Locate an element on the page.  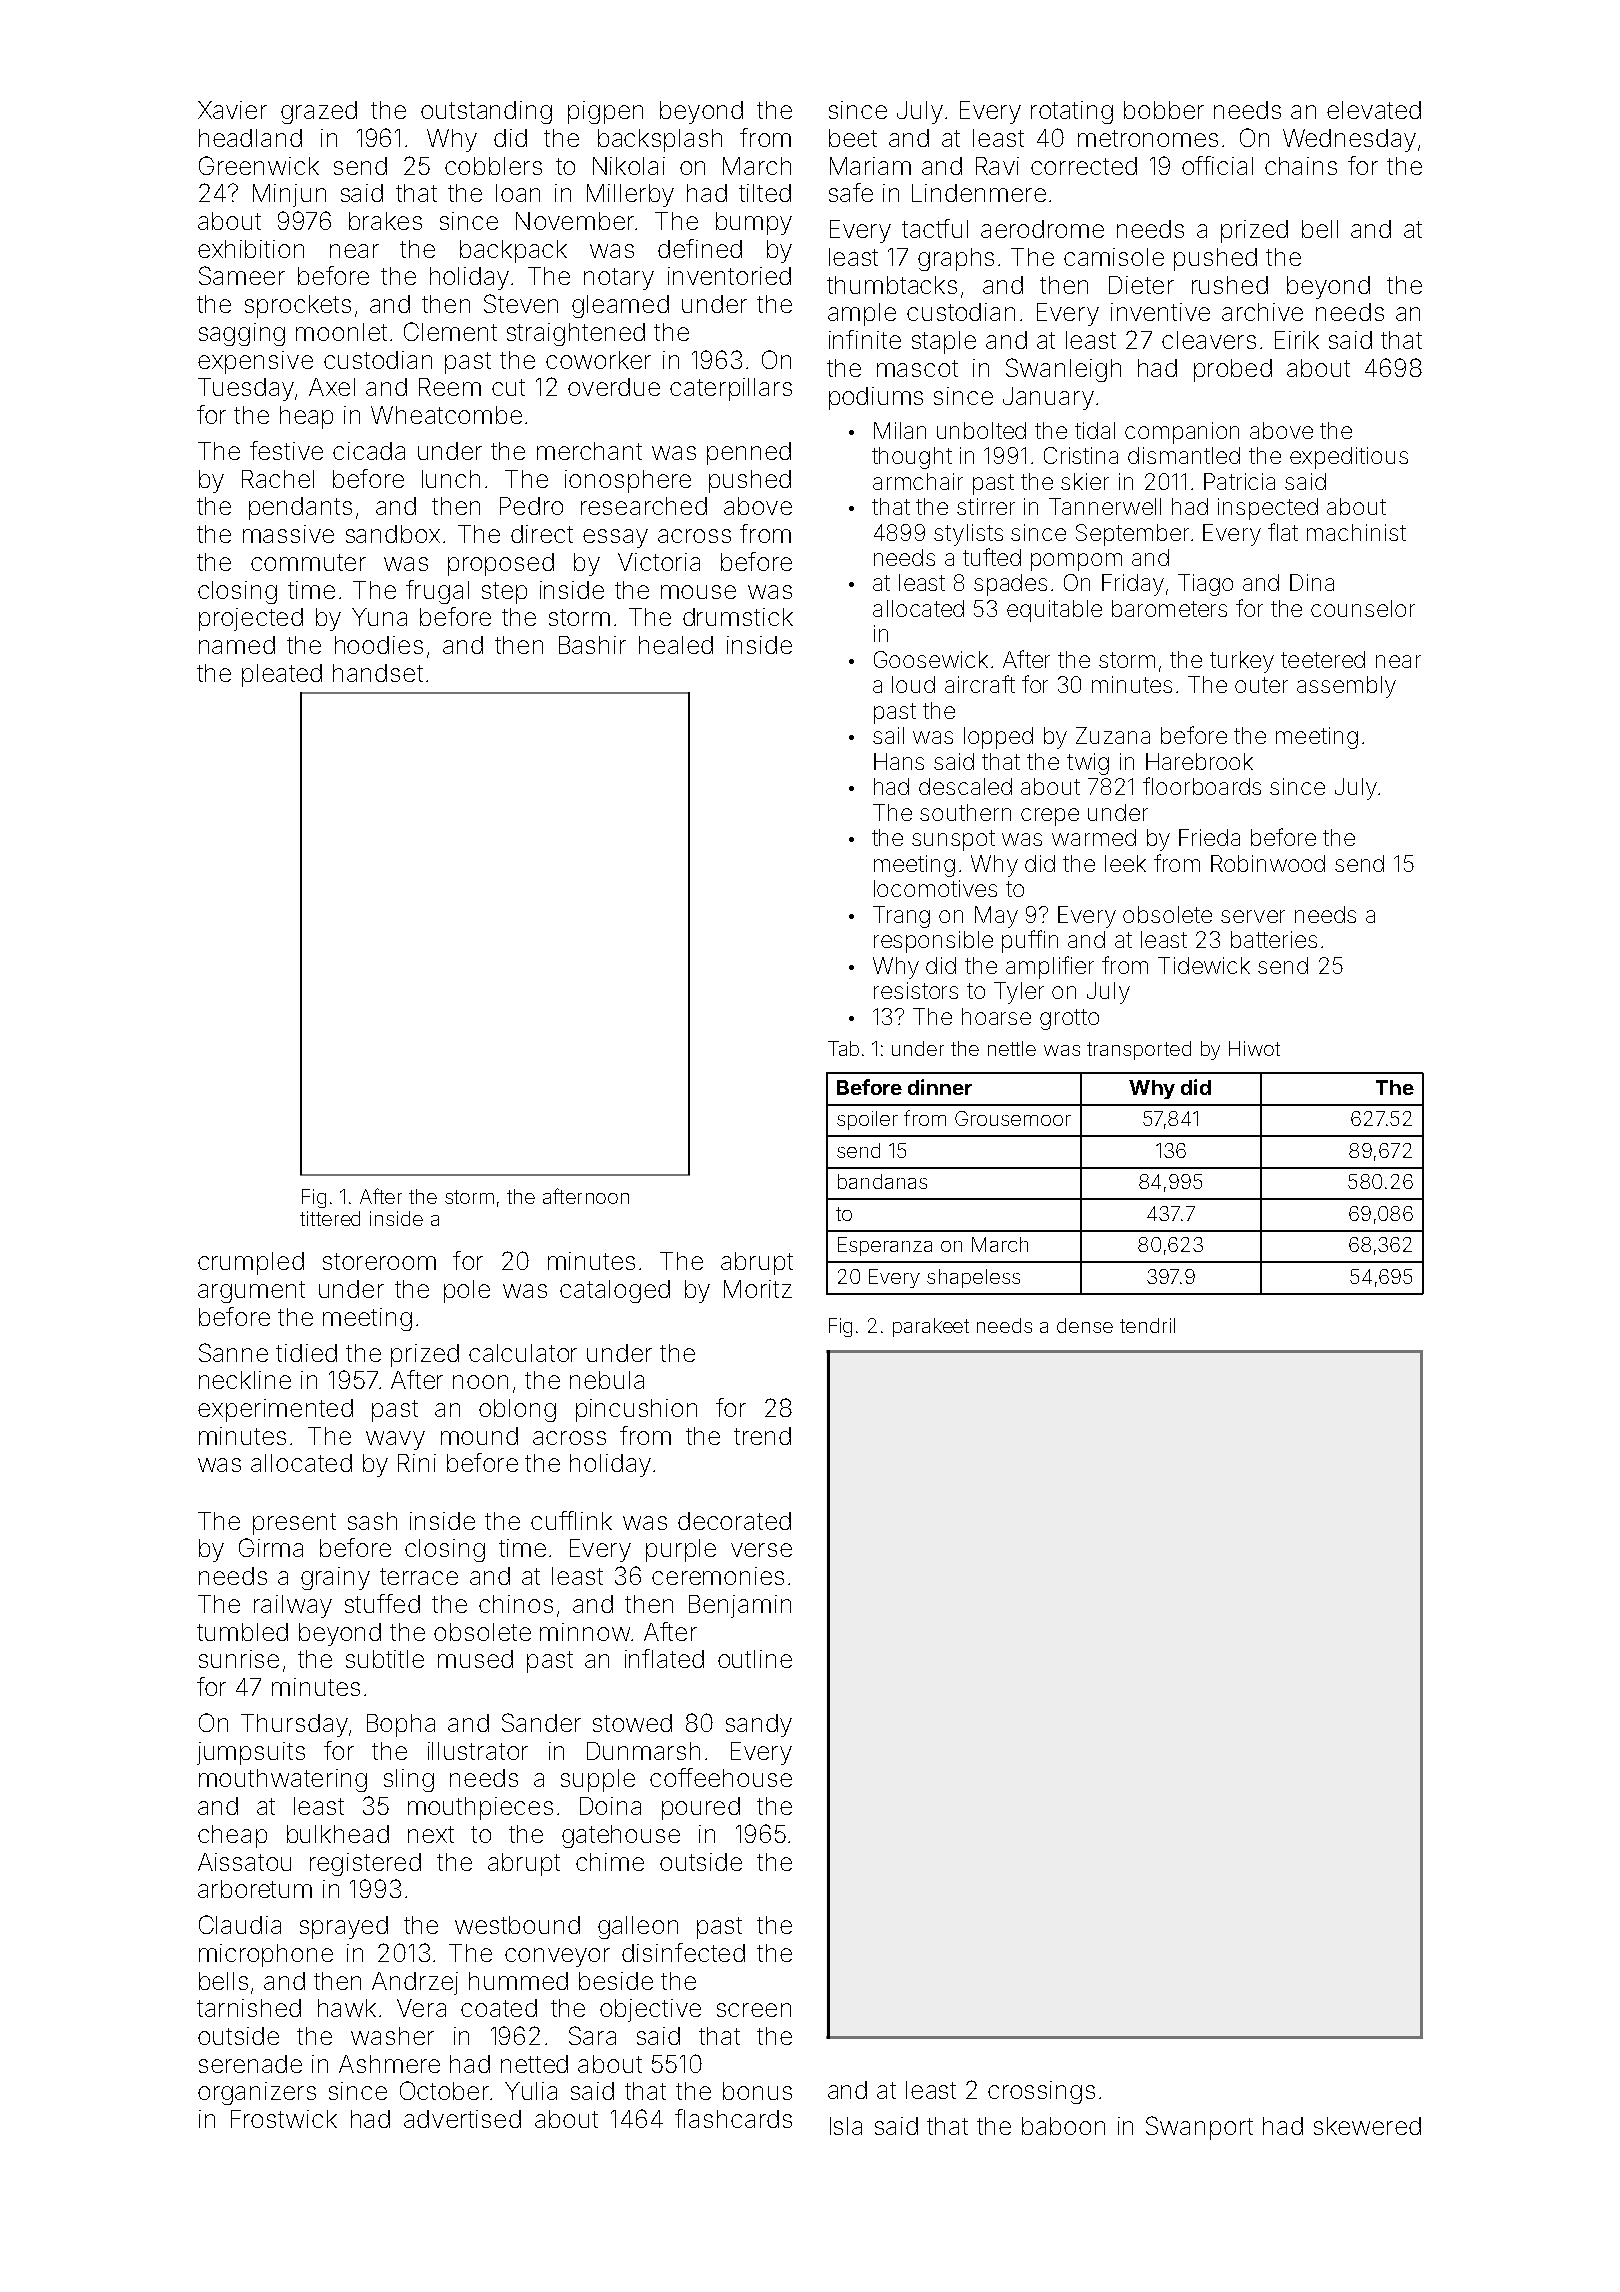
outstanding is located at coordinates (486, 112).
